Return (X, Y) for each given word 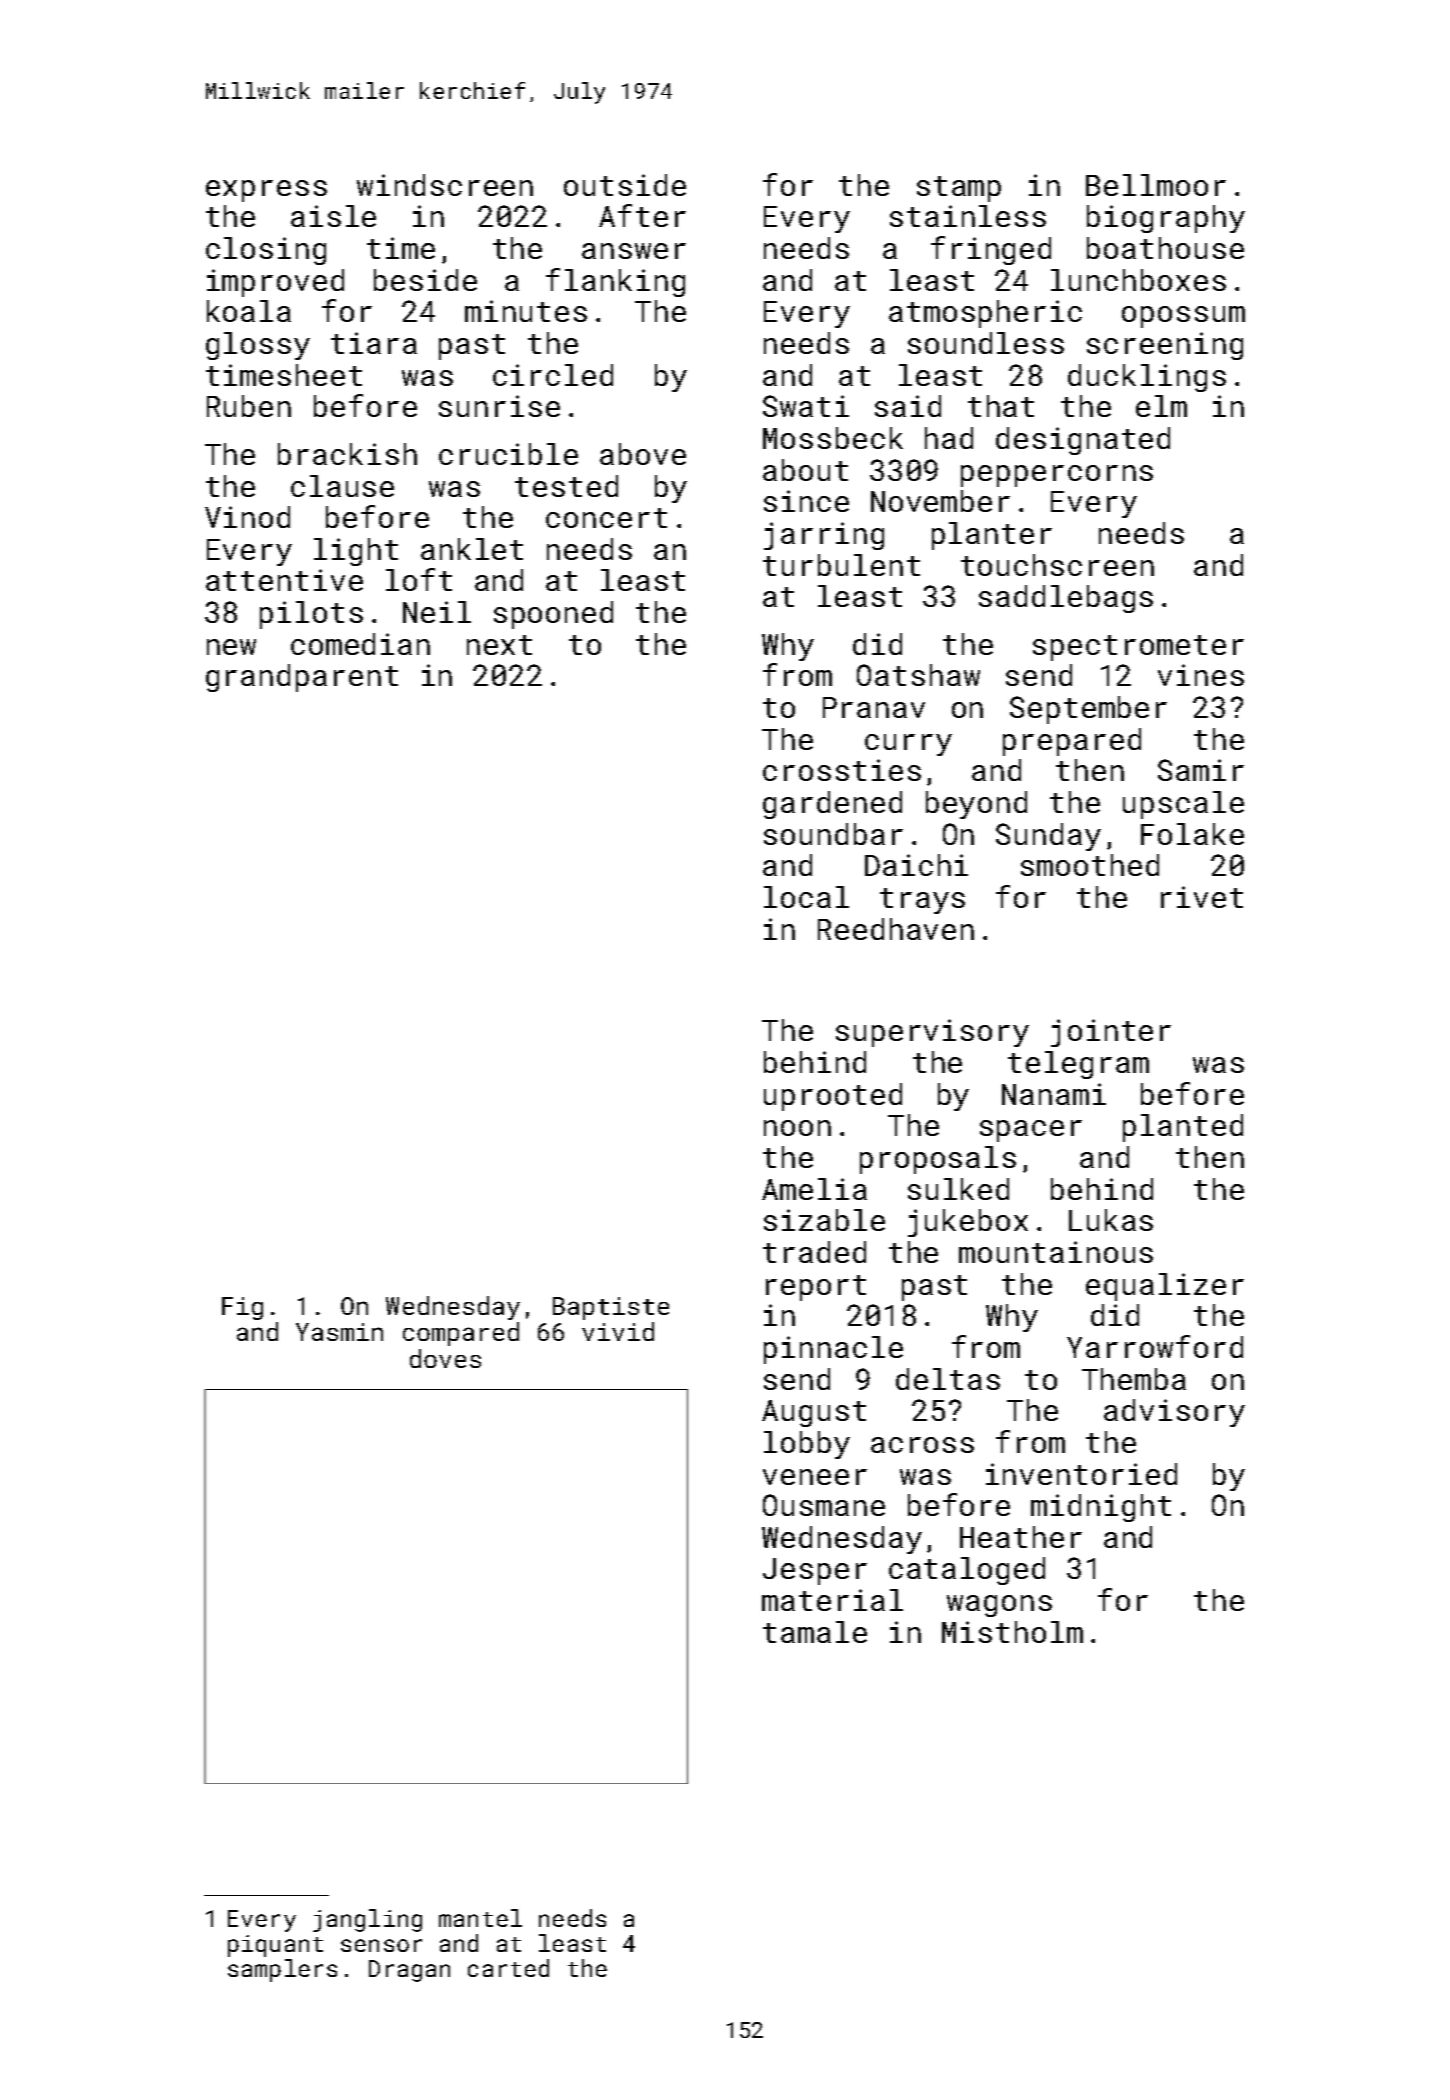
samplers (282, 1970)
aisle (333, 216)
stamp (959, 189)
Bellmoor (1156, 185)
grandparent (302, 678)
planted (1183, 1128)
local (806, 897)
